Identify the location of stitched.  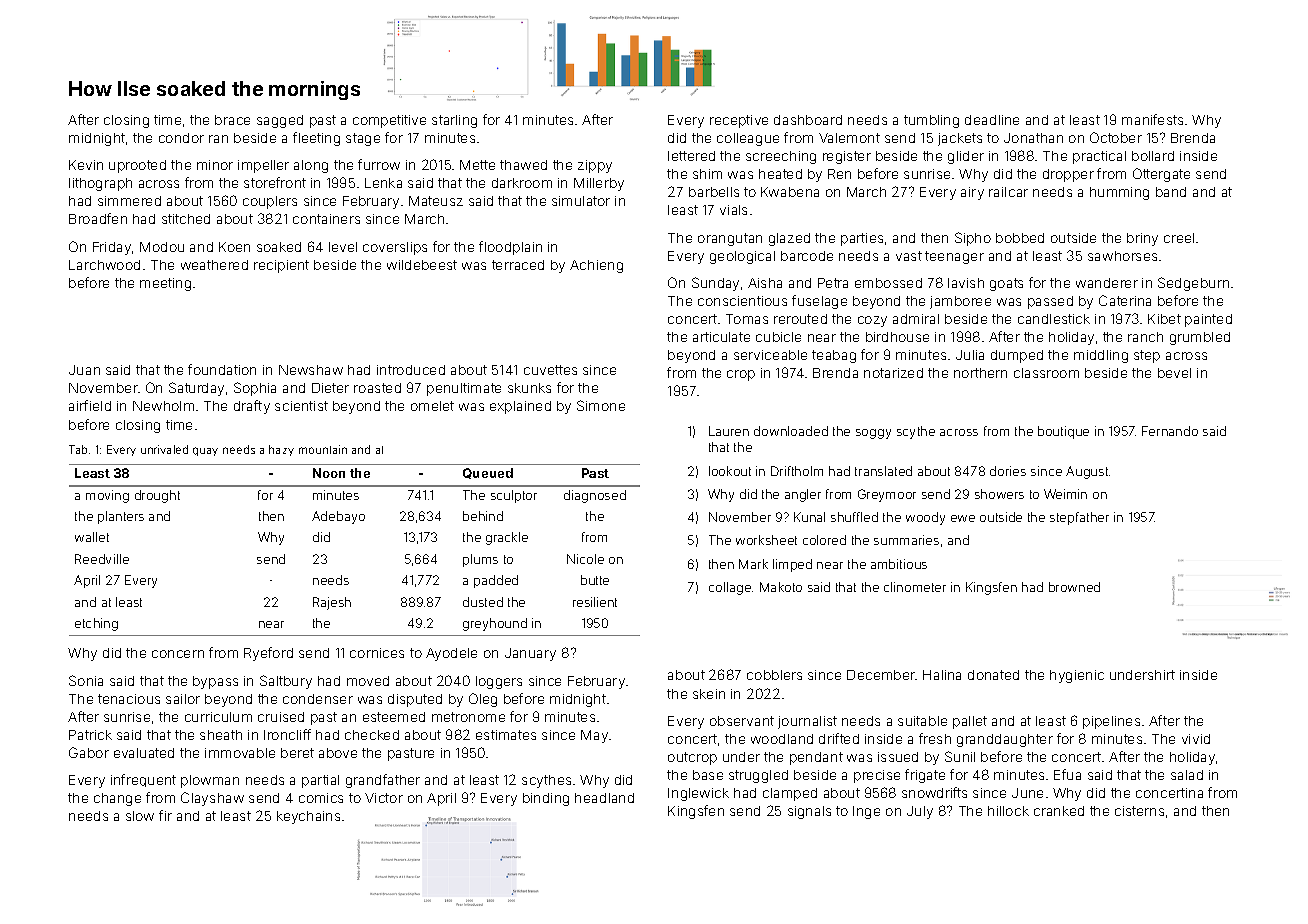
(186, 219).
